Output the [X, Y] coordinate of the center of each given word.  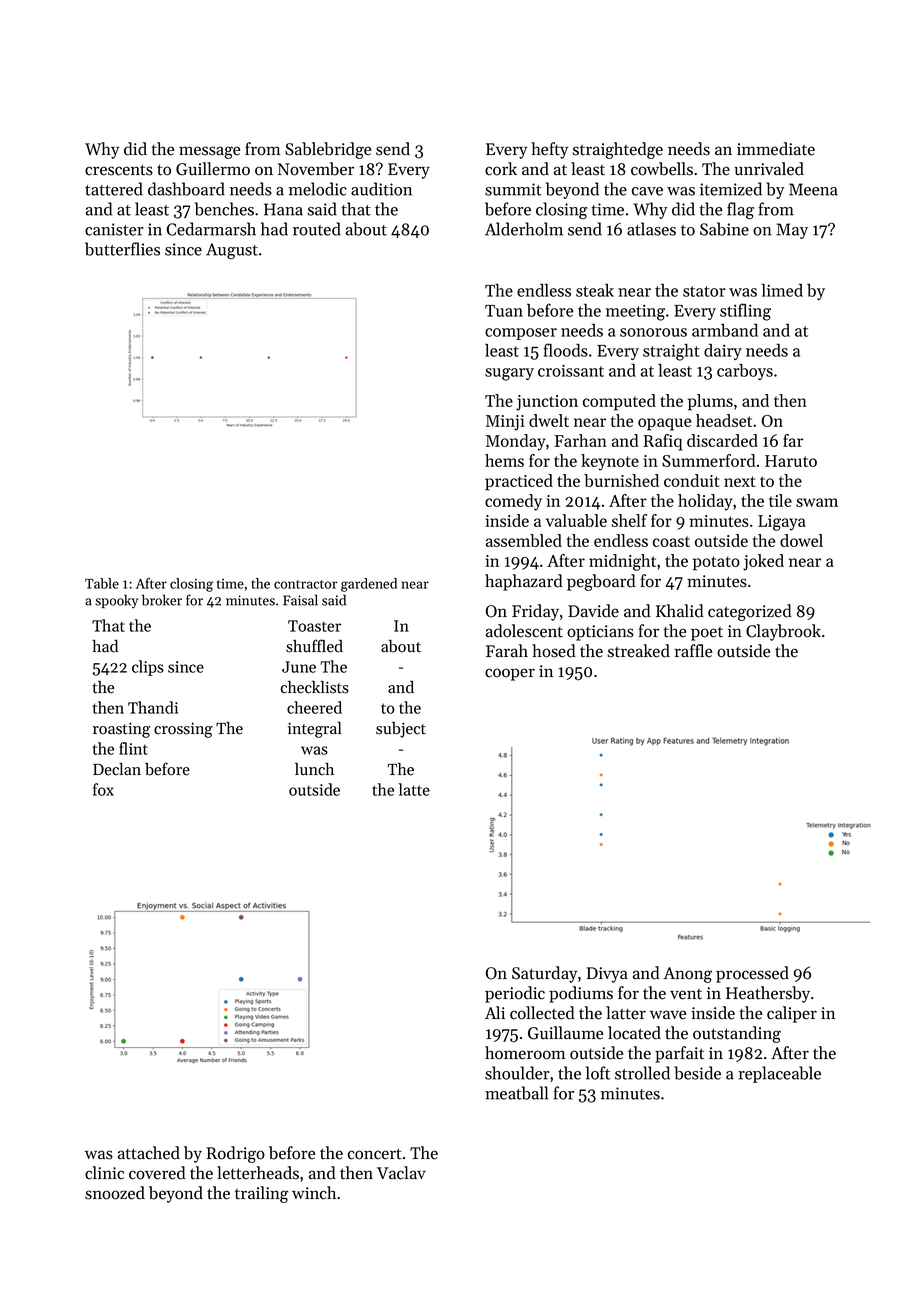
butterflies [122, 249]
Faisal [300, 600]
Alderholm [524, 229]
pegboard [601, 582]
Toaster [314, 626]
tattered [114, 189]
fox [103, 789]
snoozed [115, 1193]
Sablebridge [328, 150]
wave [668, 1015]
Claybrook [783, 632]
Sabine [724, 229]
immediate [776, 149]
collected [542, 1013]
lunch [314, 769]
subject [401, 730]
